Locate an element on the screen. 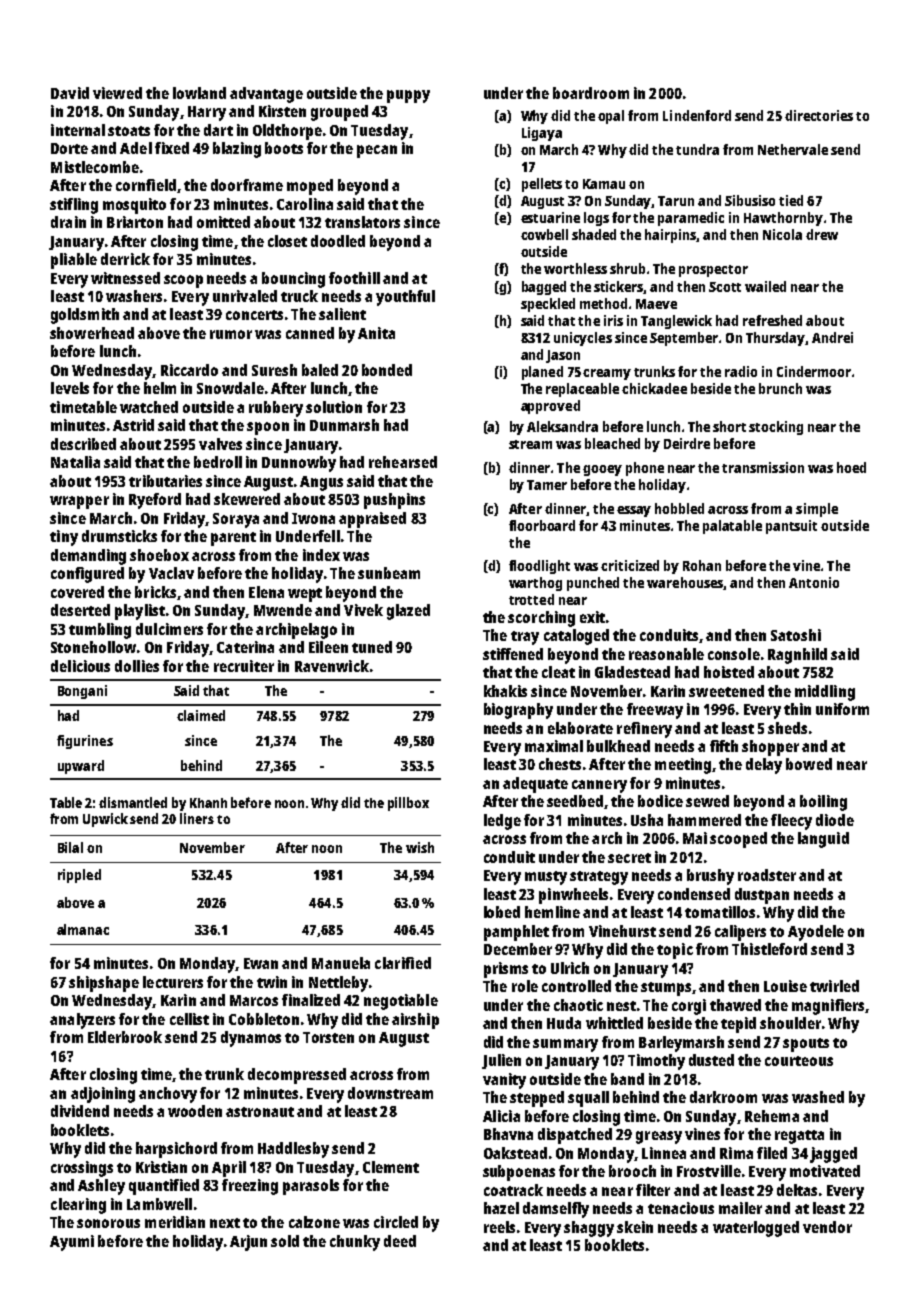  unrivaled is located at coordinates (245, 296).
